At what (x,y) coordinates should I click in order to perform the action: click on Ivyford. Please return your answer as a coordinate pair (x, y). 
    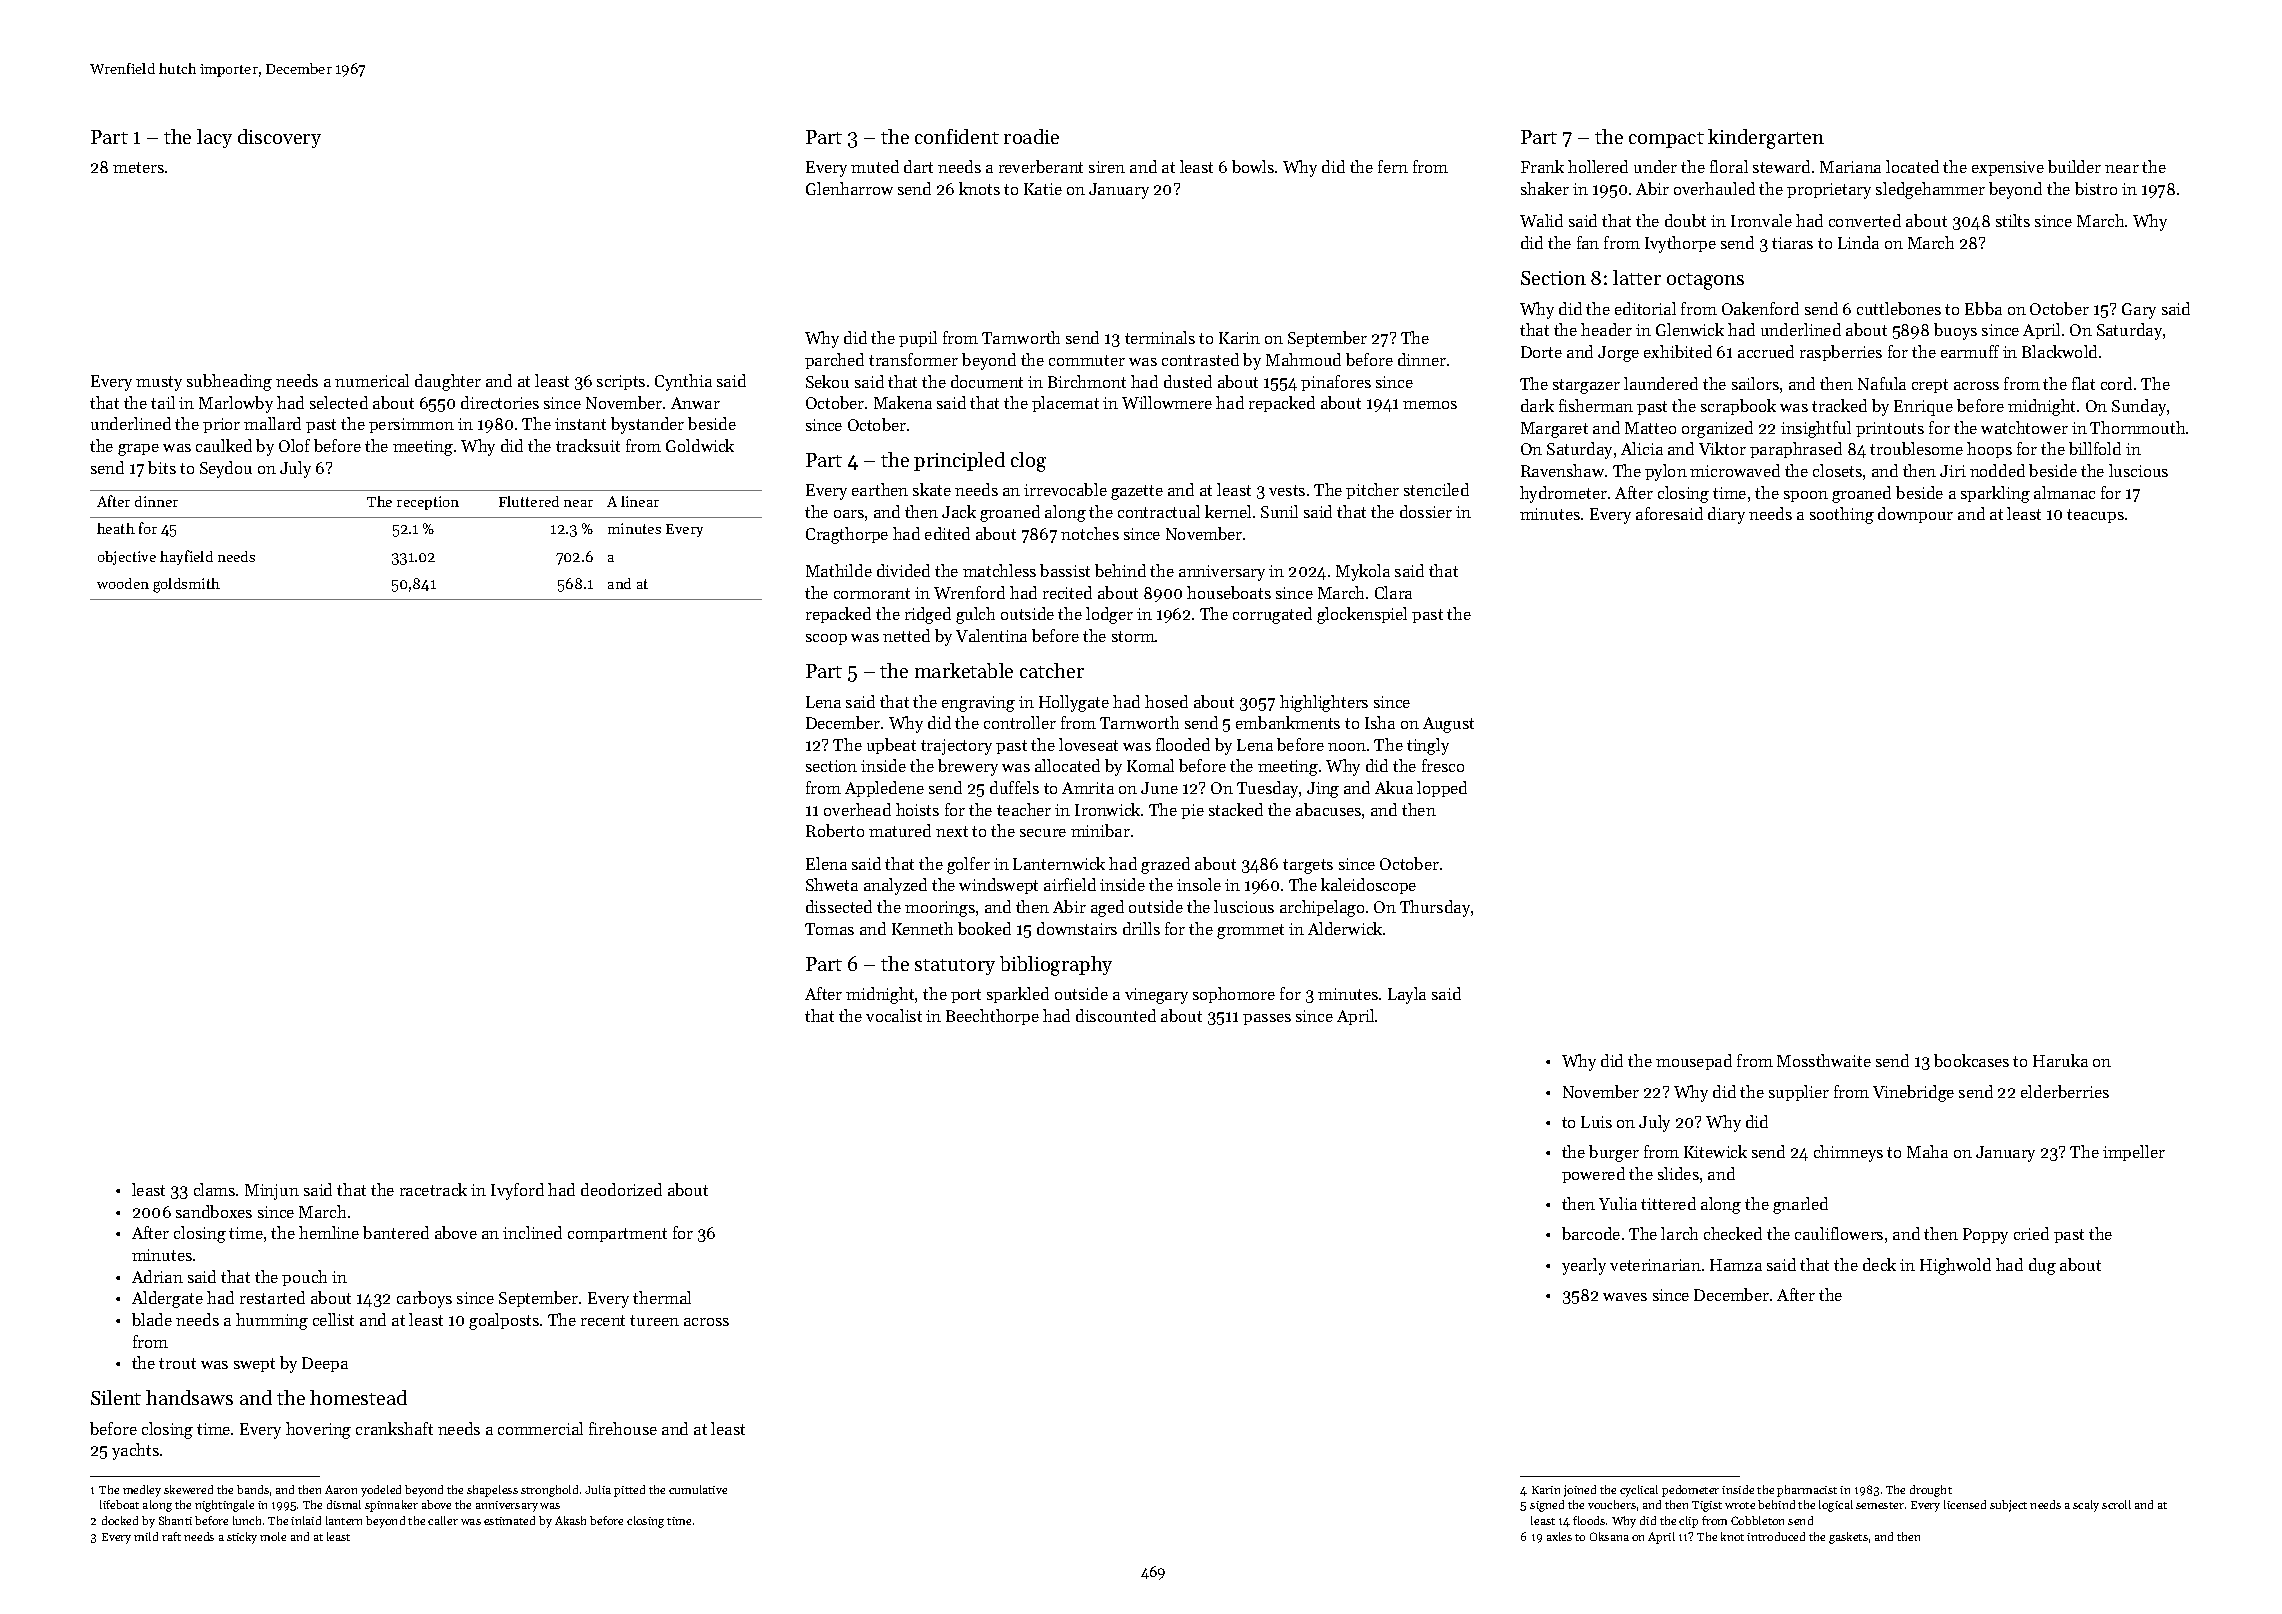
    Looking at the image, I should click on (517, 1191).
